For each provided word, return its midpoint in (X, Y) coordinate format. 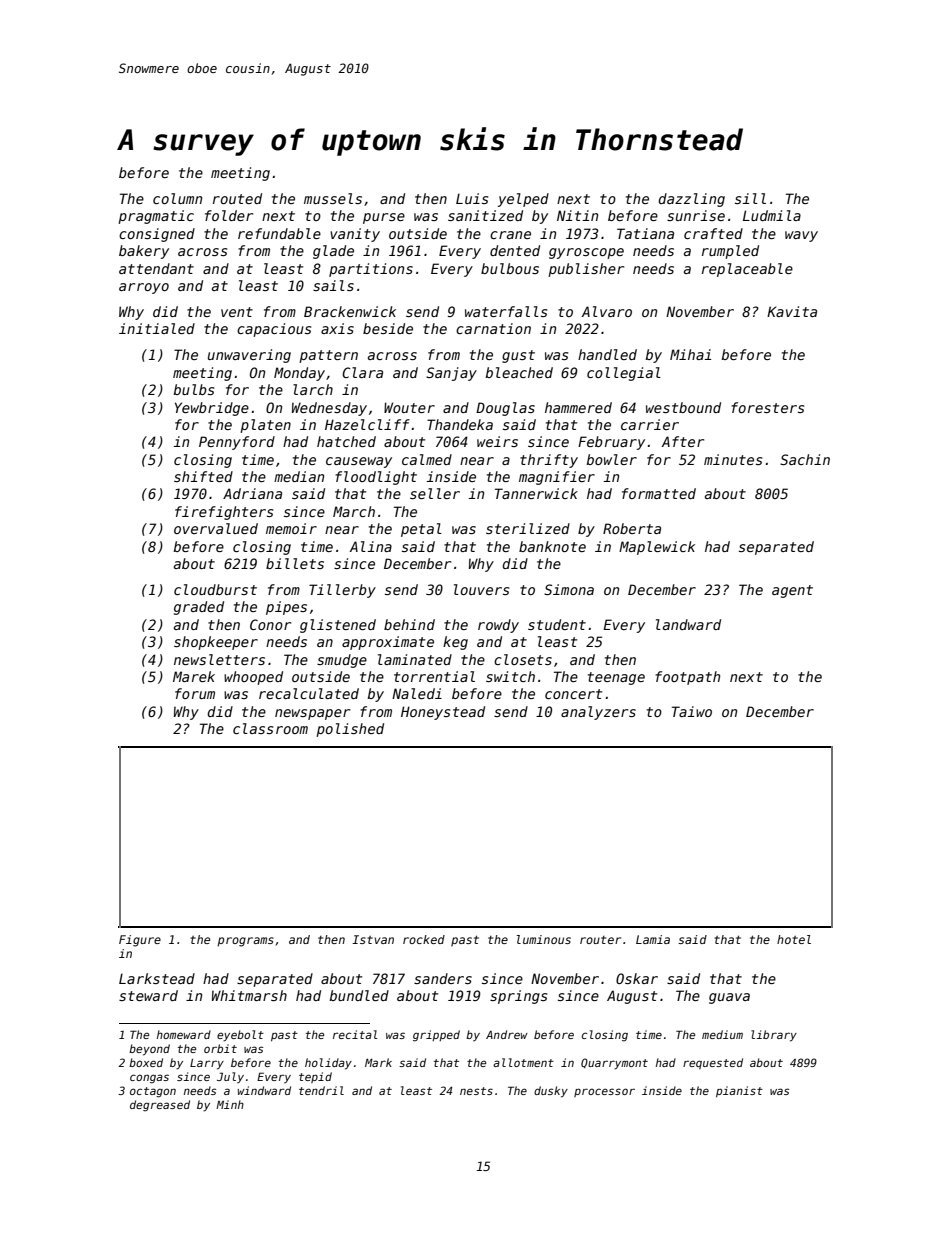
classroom (270, 728)
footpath (687, 678)
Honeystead (443, 713)
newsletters (219, 659)
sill (750, 198)
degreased (160, 1106)
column (177, 198)
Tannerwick (536, 493)
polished (350, 730)
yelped (523, 200)
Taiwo (692, 711)
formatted (659, 493)
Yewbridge (212, 409)
